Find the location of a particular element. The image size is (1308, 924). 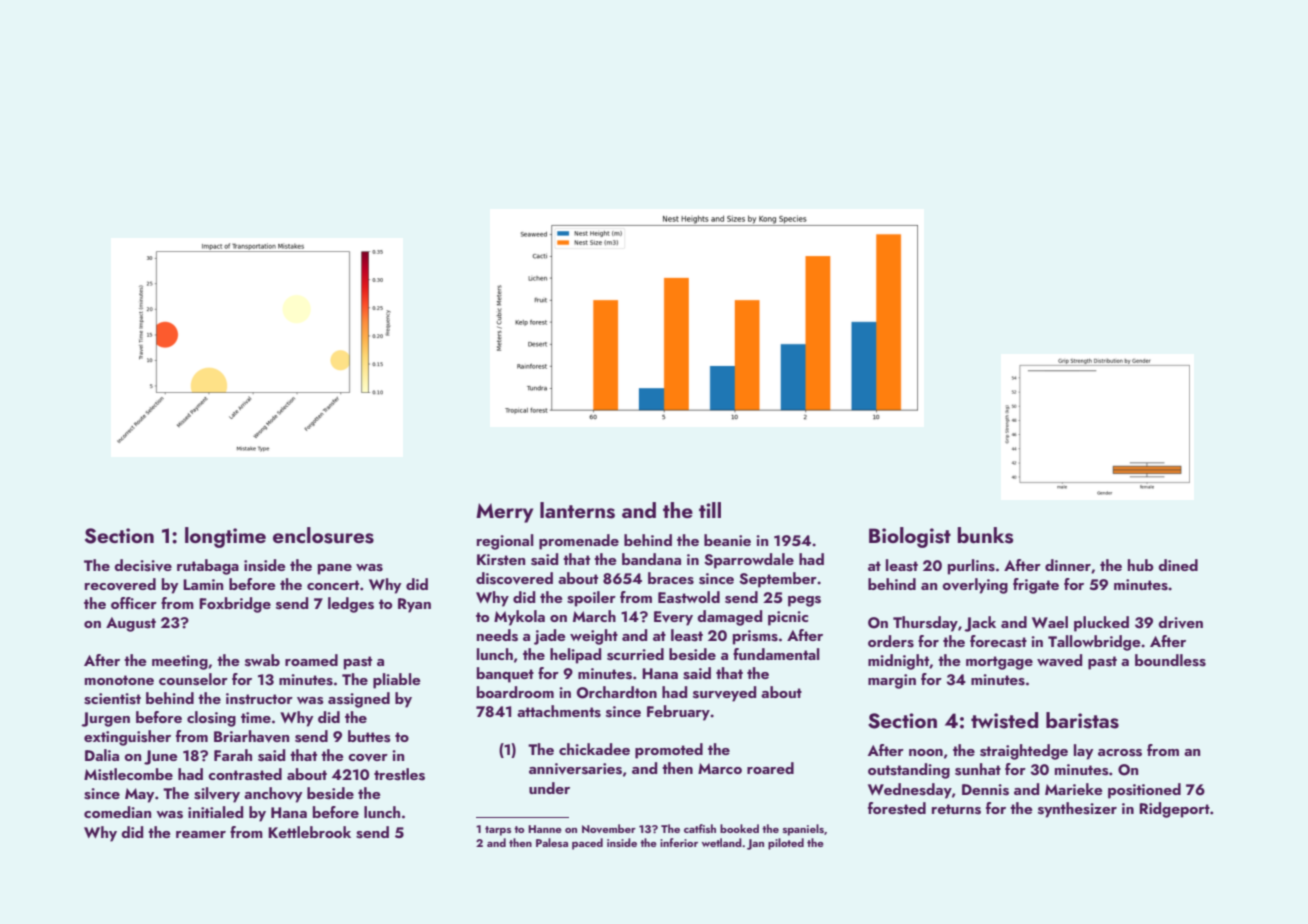

anchovy is located at coordinates (273, 795).
